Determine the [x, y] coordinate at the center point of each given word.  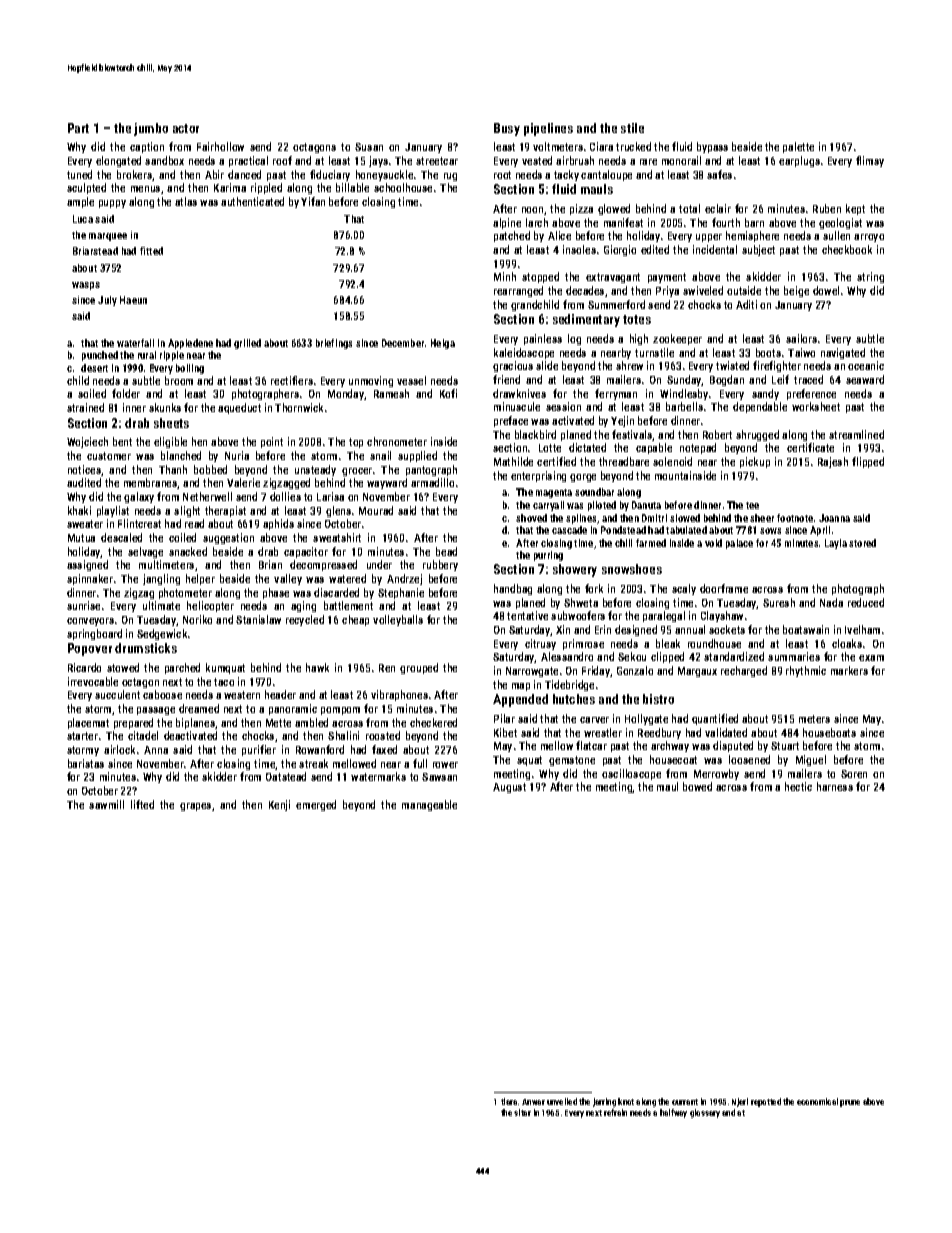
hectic [798, 786]
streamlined [856, 434]
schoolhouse [403, 187]
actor [186, 128]
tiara [509, 1101]
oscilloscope [631, 774]
